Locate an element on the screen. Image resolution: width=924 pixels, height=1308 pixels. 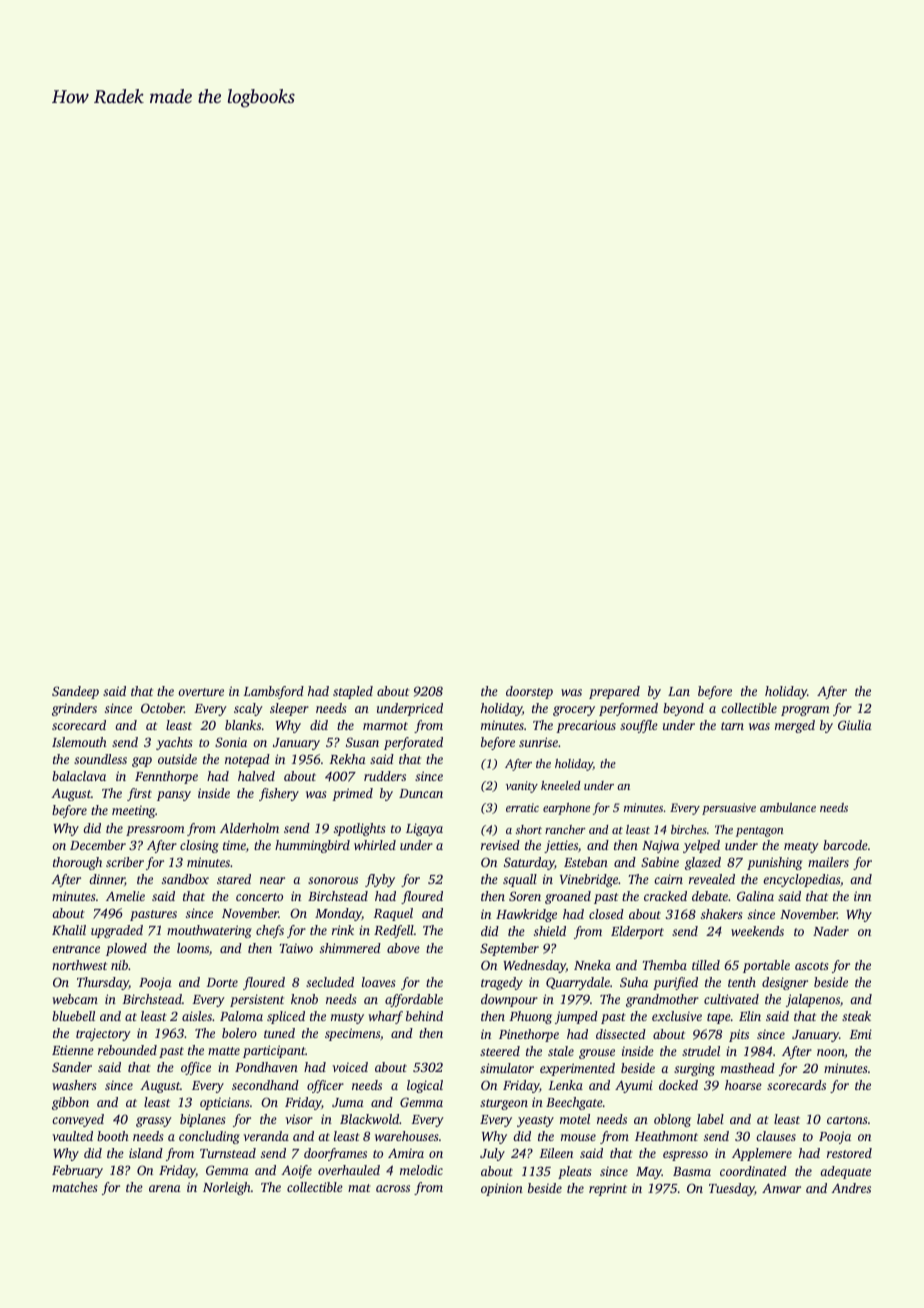
Turnstead is located at coordinates (228, 1153).
